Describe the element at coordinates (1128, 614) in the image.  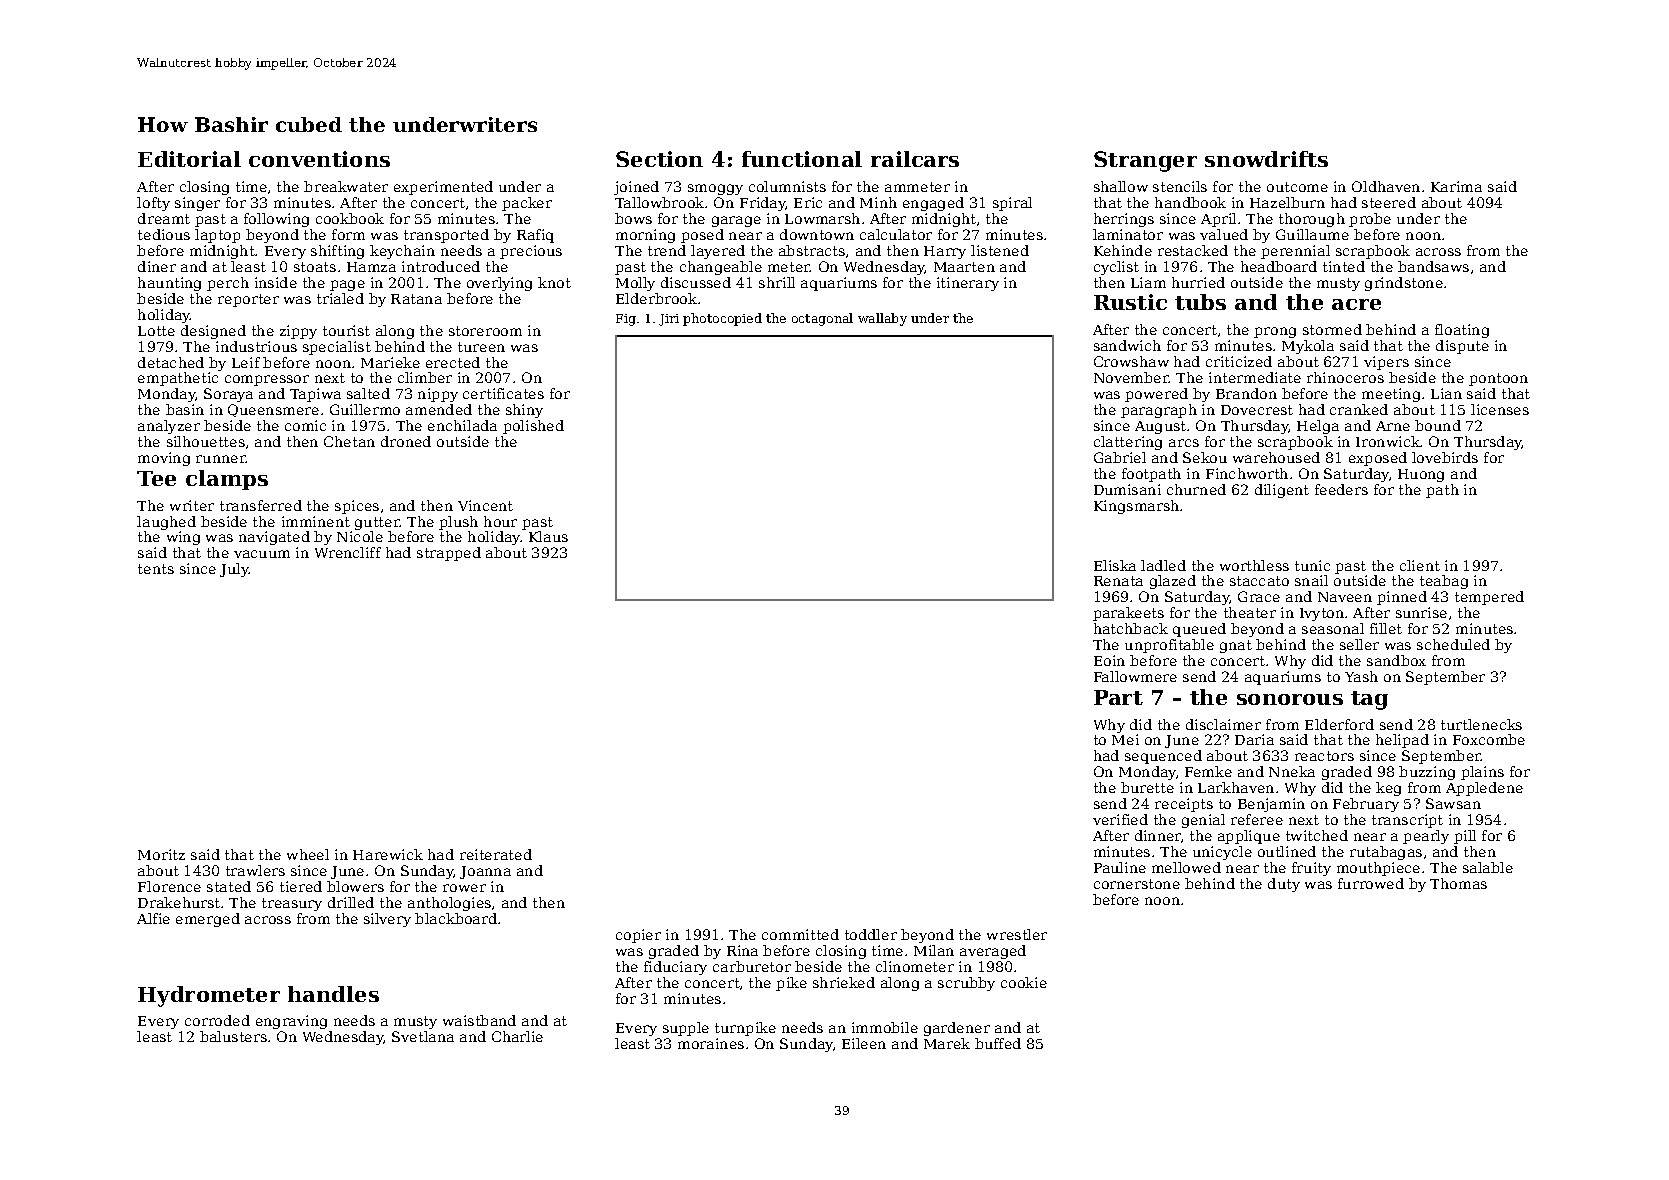
I see `parakeets` at that location.
